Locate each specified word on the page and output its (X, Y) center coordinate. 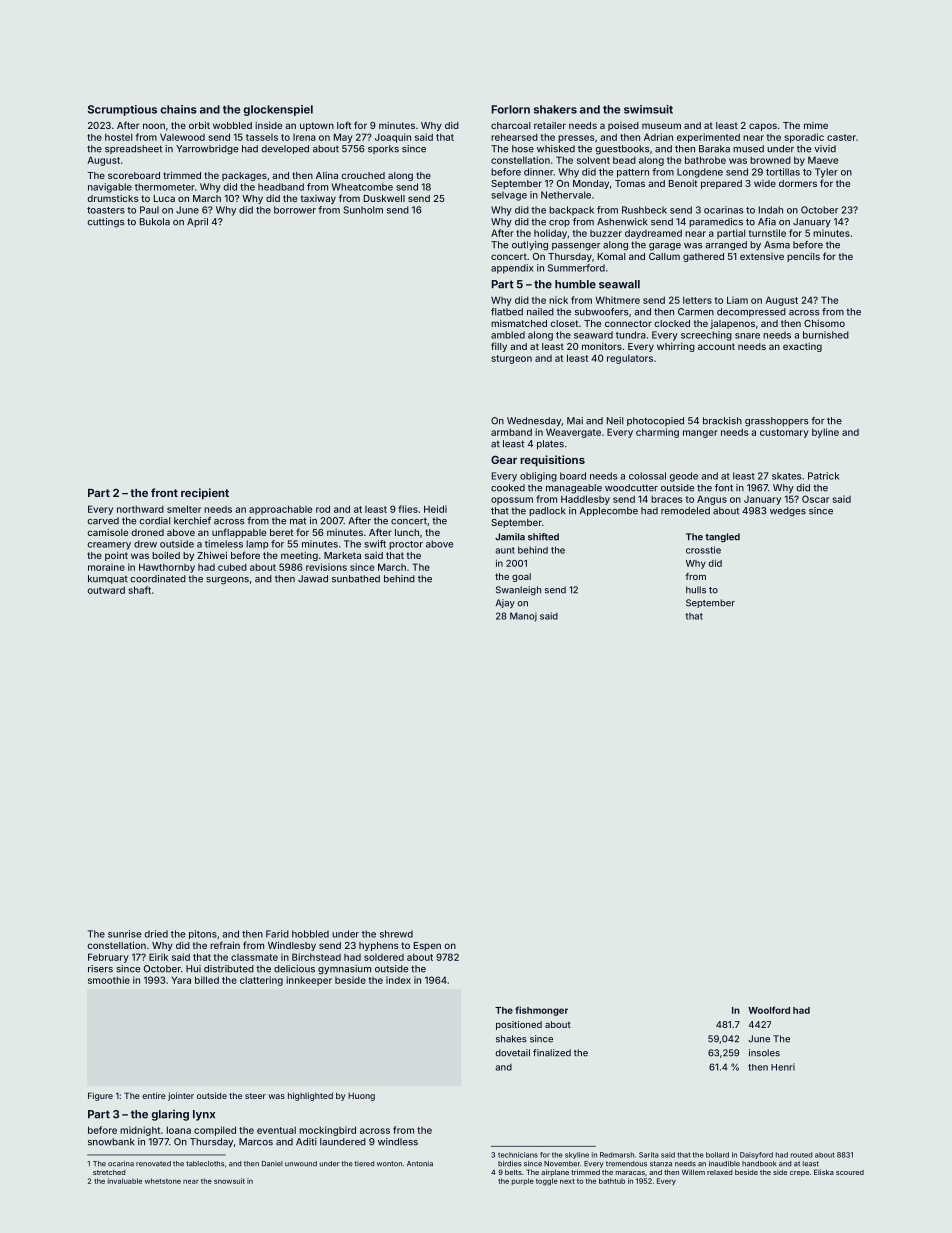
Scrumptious (122, 110)
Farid (277, 934)
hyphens (379, 946)
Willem (693, 1172)
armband (511, 432)
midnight (140, 1131)
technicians (518, 1155)
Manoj (523, 617)
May (343, 138)
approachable (280, 510)
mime (816, 125)
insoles (764, 1053)
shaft (139, 590)
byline (825, 433)
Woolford (769, 1010)
